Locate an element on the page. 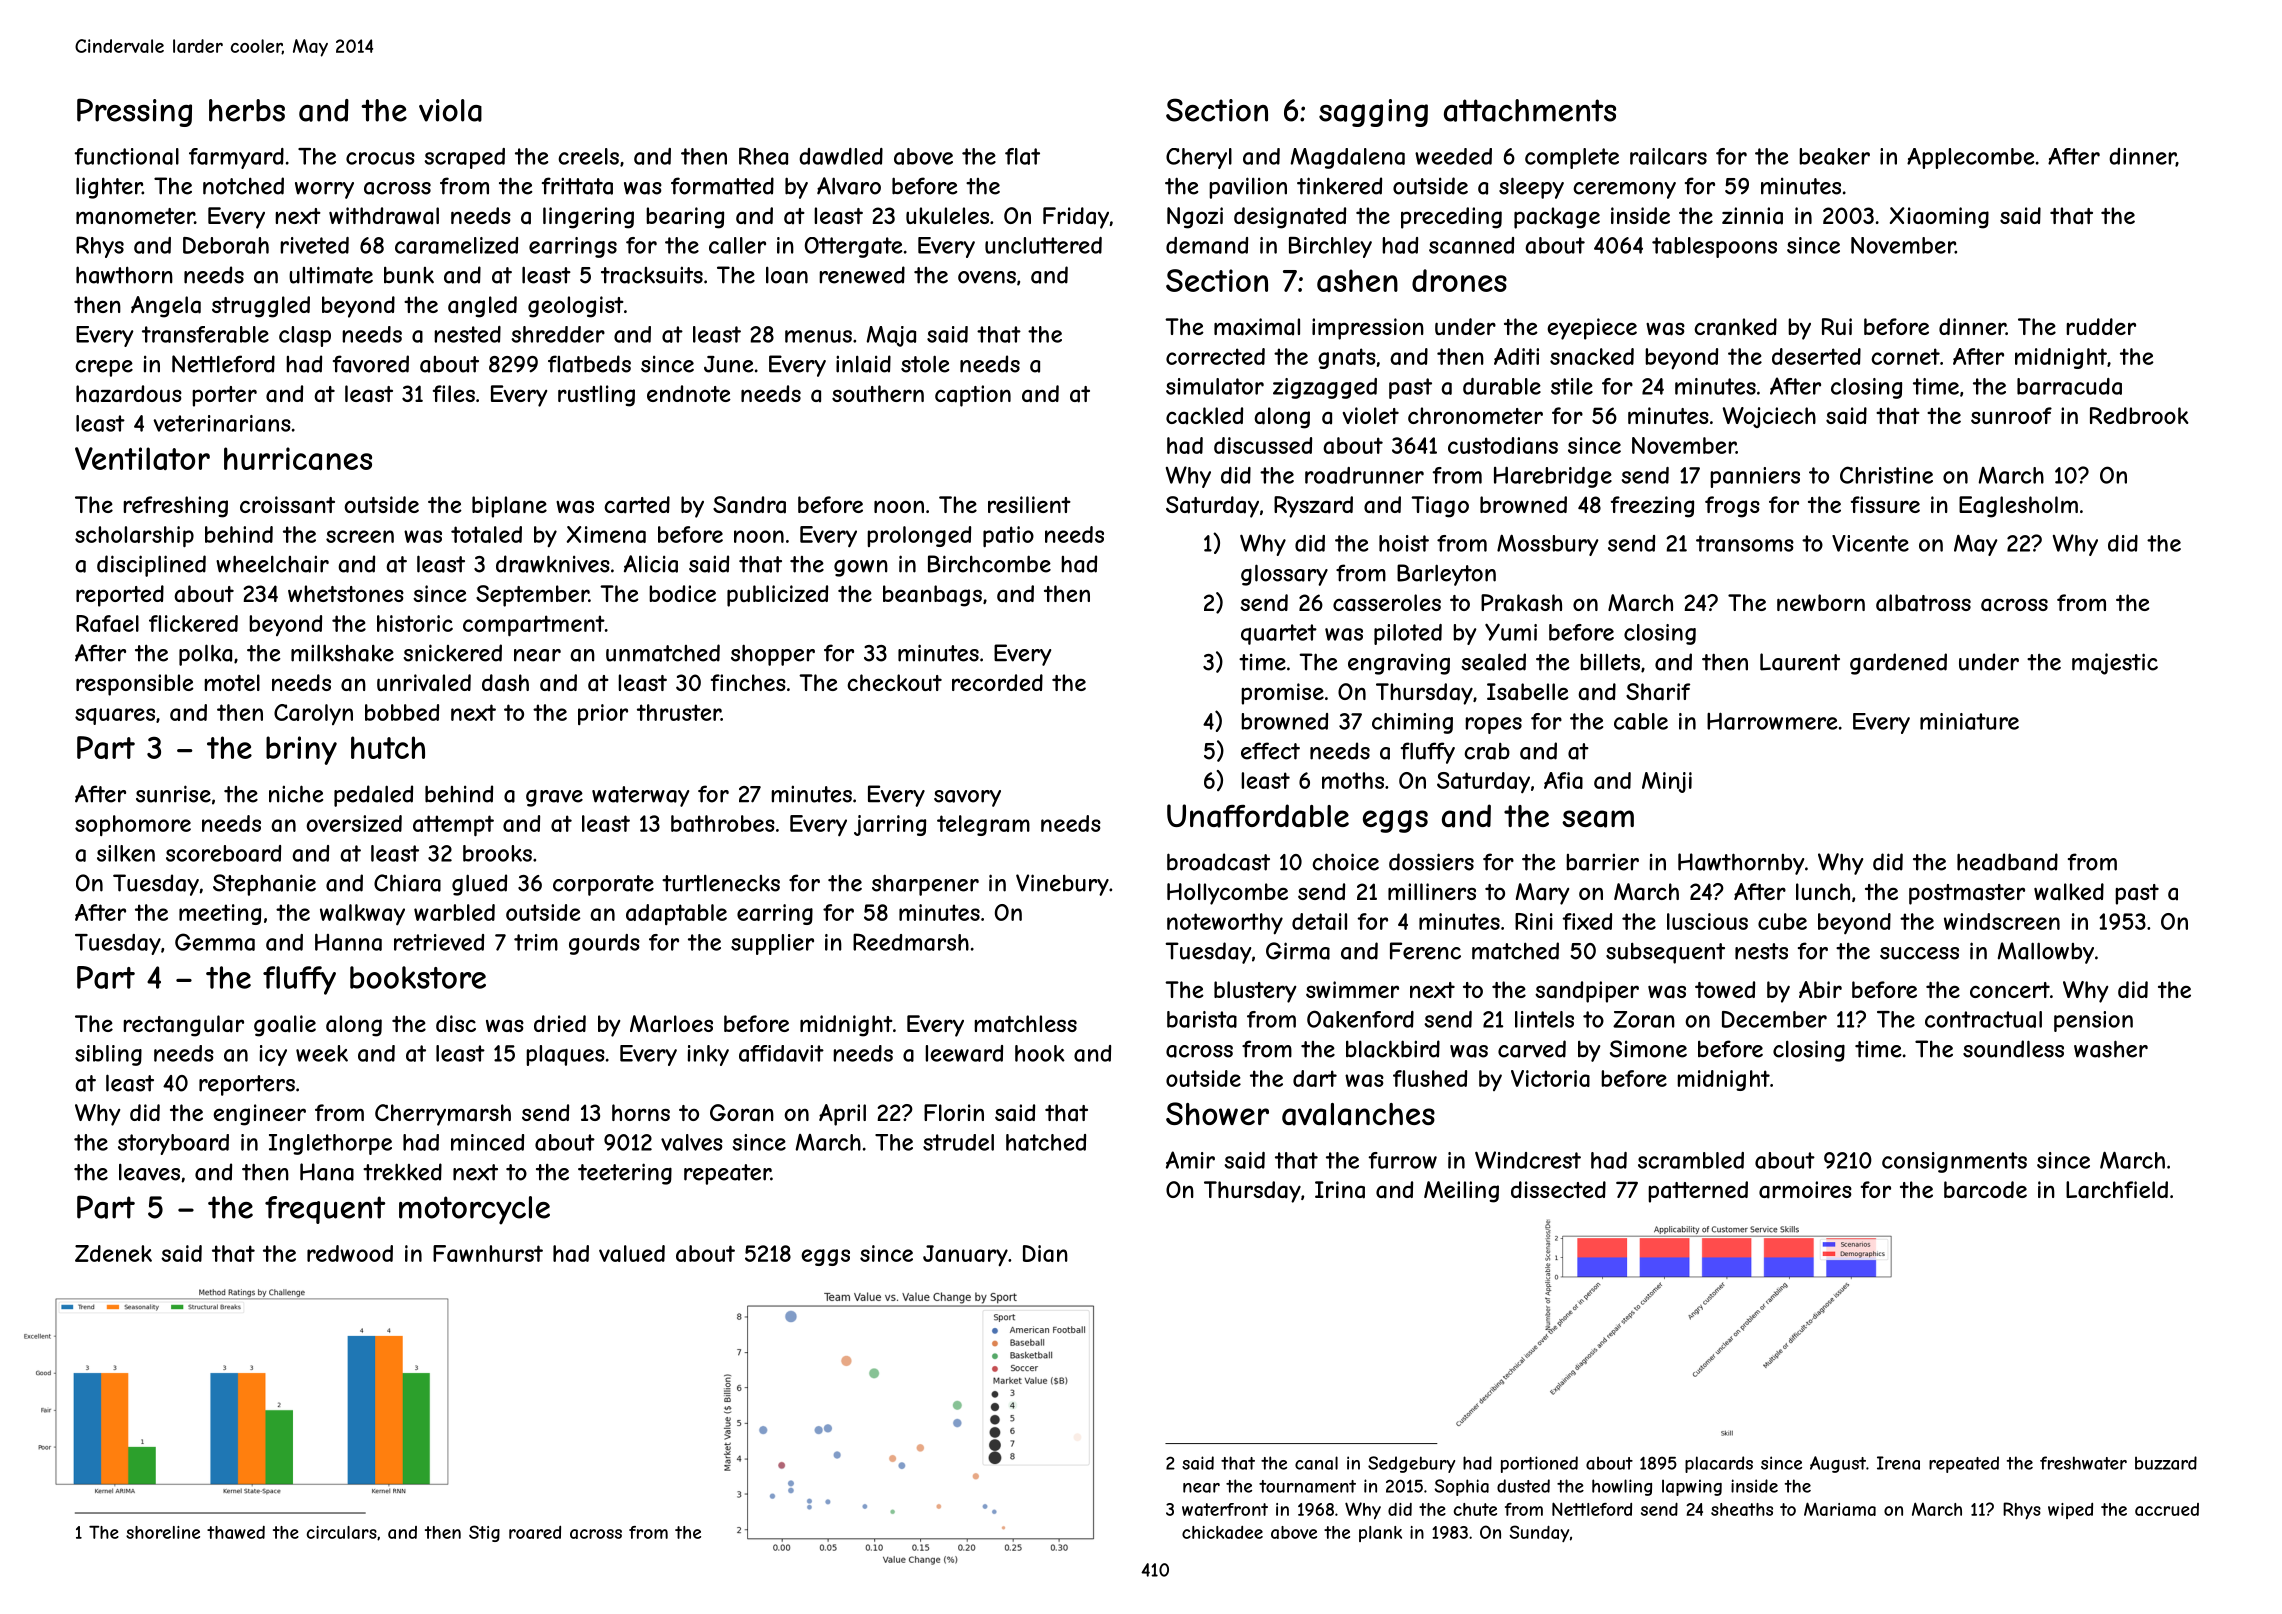  renewed is located at coordinates (862, 275).
